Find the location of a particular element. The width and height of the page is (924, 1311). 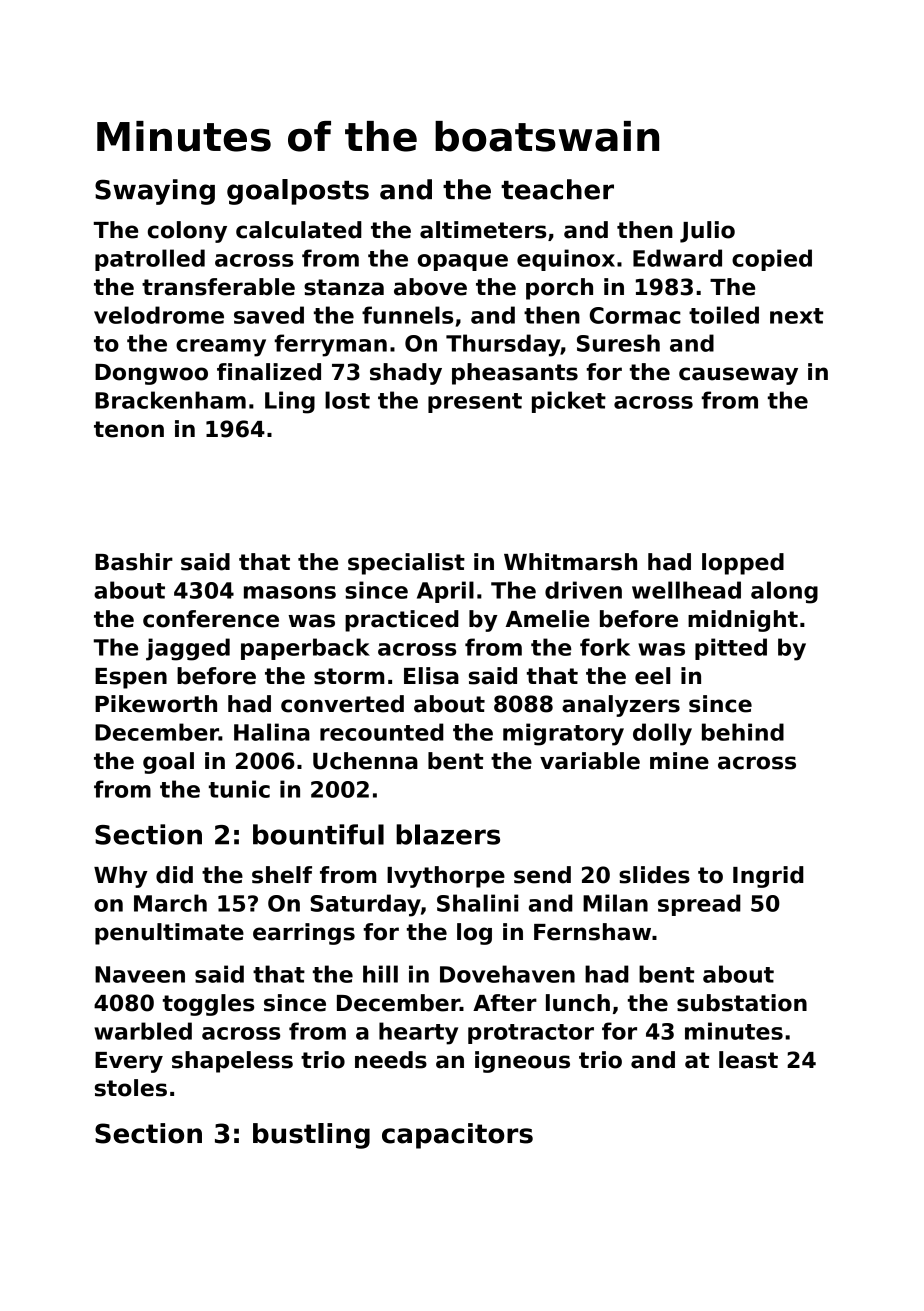

Suresh is located at coordinates (618, 343).
